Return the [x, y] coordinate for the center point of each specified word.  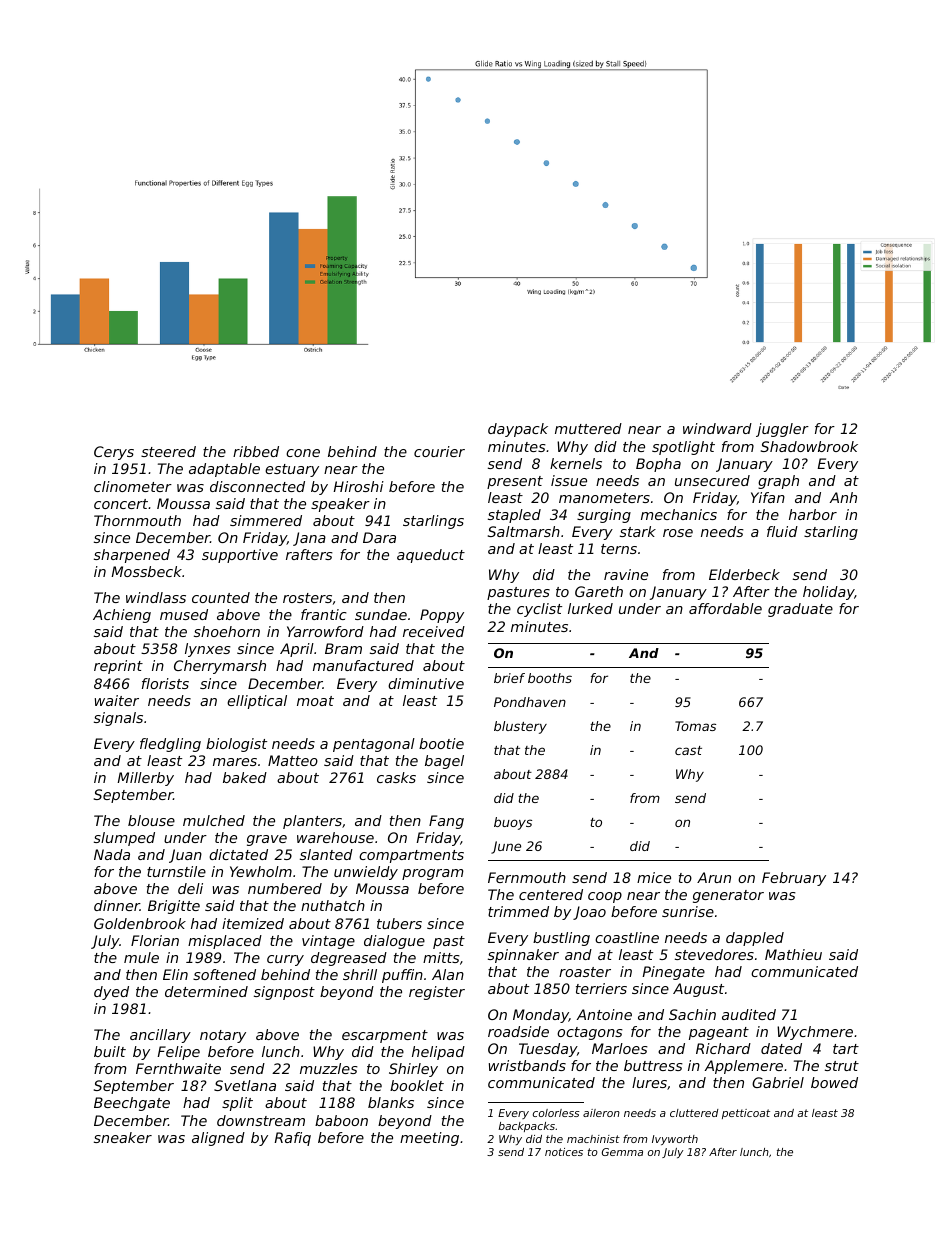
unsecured [712, 480]
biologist [236, 745]
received [434, 631]
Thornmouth [137, 520]
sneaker [123, 1137]
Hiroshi [358, 486]
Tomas [695, 726]
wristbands [527, 1065]
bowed [834, 1082]
